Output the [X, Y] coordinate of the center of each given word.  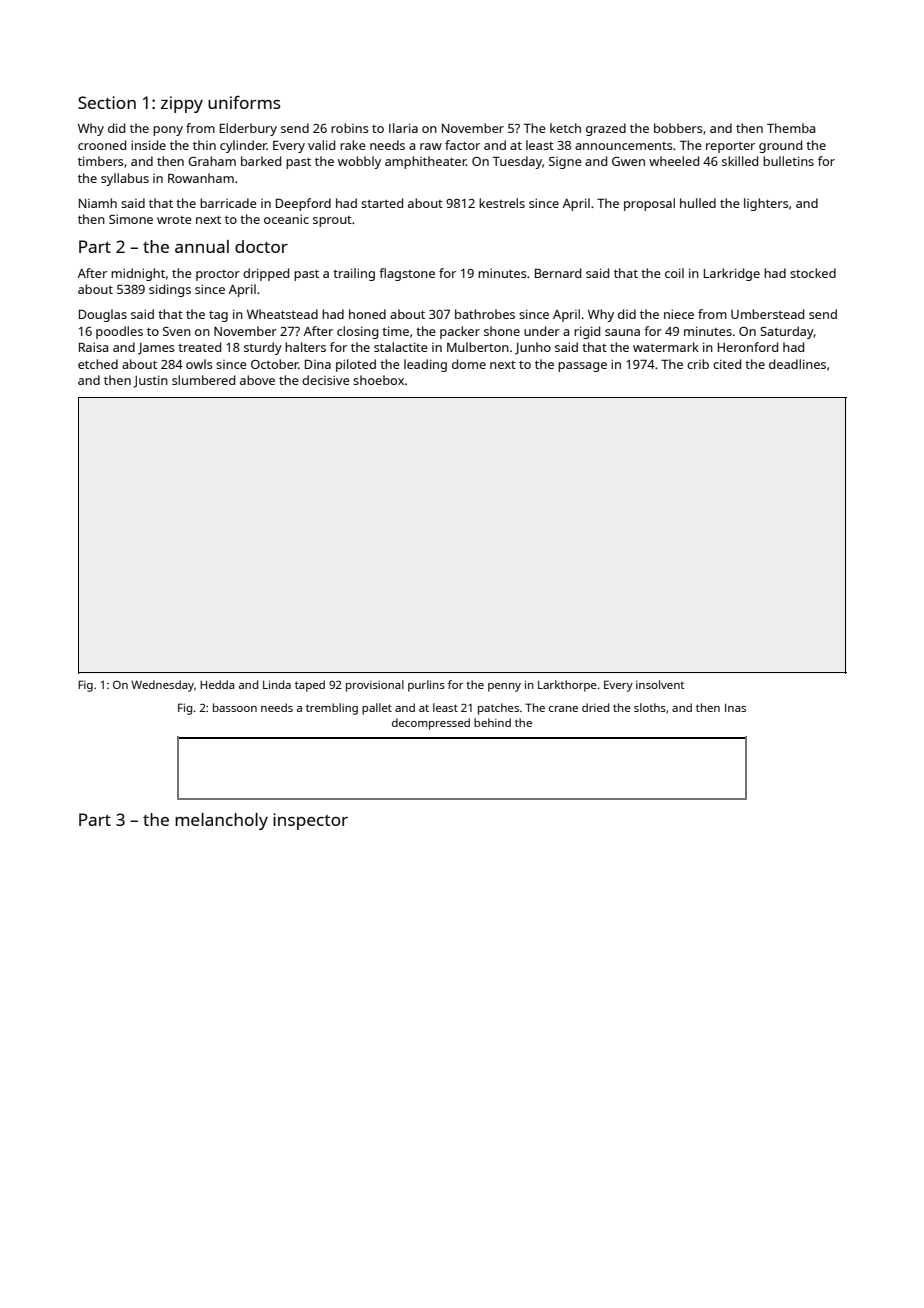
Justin [150, 381]
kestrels [502, 203]
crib [698, 364]
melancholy [221, 821]
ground [780, 146]
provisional [375, 686]
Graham [212, 161]
